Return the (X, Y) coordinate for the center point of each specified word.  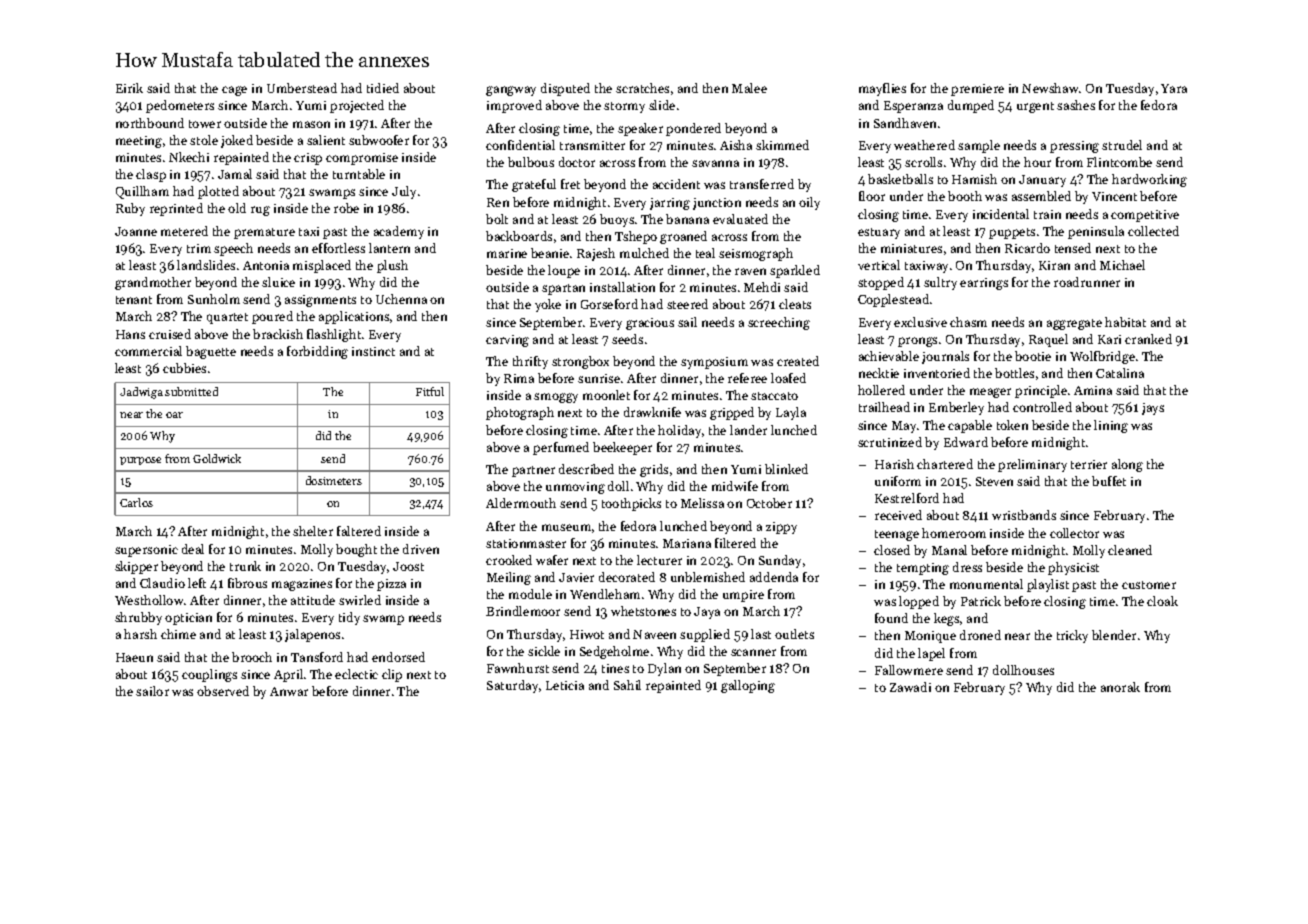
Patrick (981, 601)
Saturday (512, 686)
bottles (1014, 373)
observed (223, 691)
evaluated (740, 219)
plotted (218, 192)
